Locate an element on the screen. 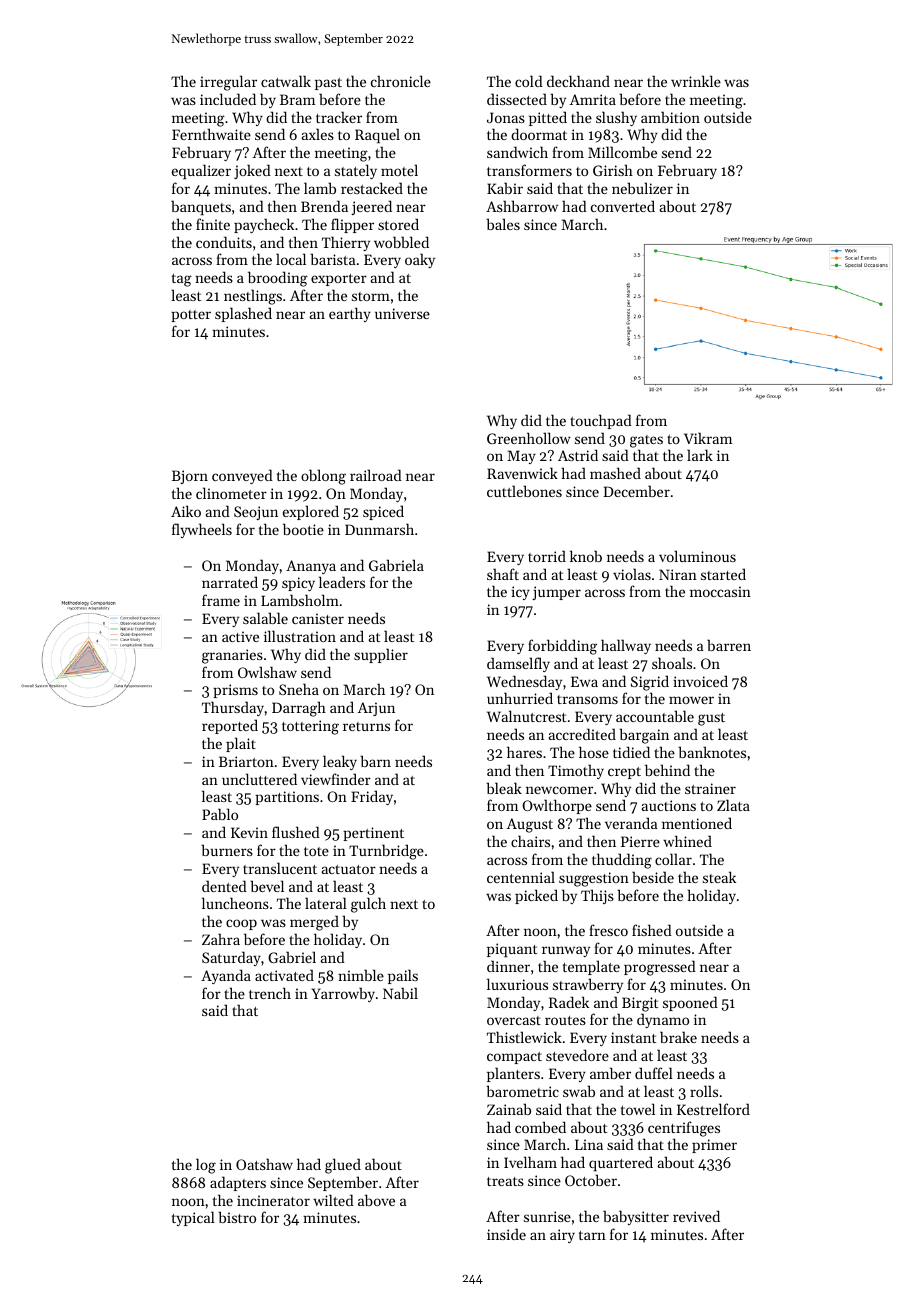 Image resolution: width=924 pixels, height=1311 pixels. cold is located at coordinates (529, 81).
